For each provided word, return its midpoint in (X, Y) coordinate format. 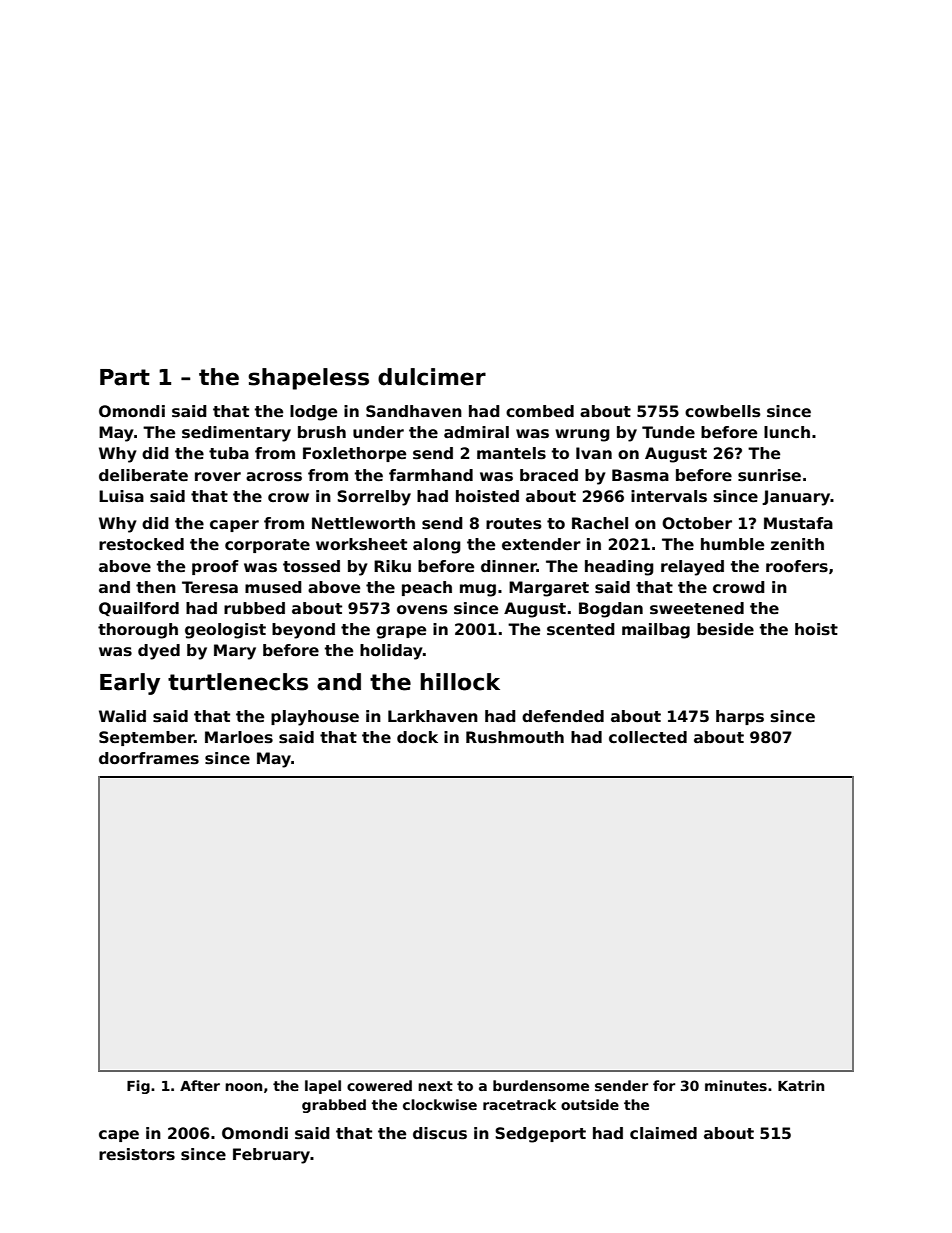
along (437, 546)
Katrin (801, 1085)
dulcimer (432, 377)
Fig (138, 1087)
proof (215, 567)
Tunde (668, 432)
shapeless (308, 379)
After (200, 1085)
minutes (736, 1085)
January (796, 498)
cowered (379, 1085)
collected (648, 737)
